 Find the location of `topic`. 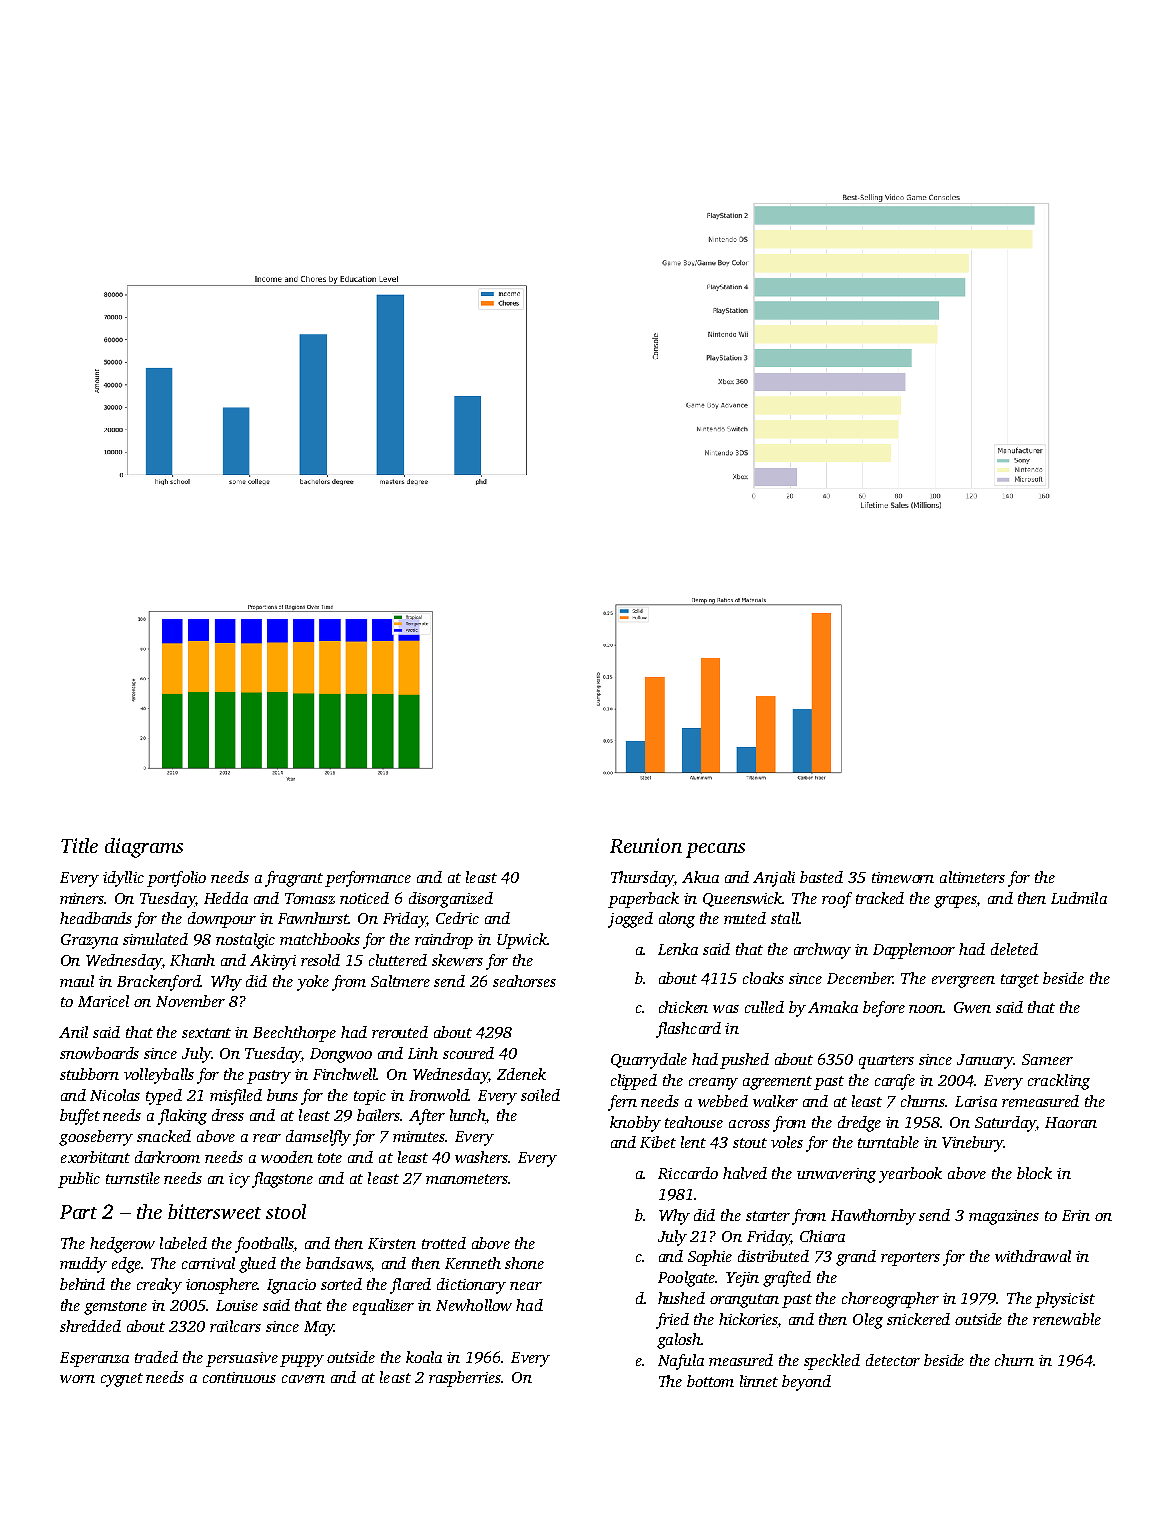

topic is located at coordinates (370, 1097).
